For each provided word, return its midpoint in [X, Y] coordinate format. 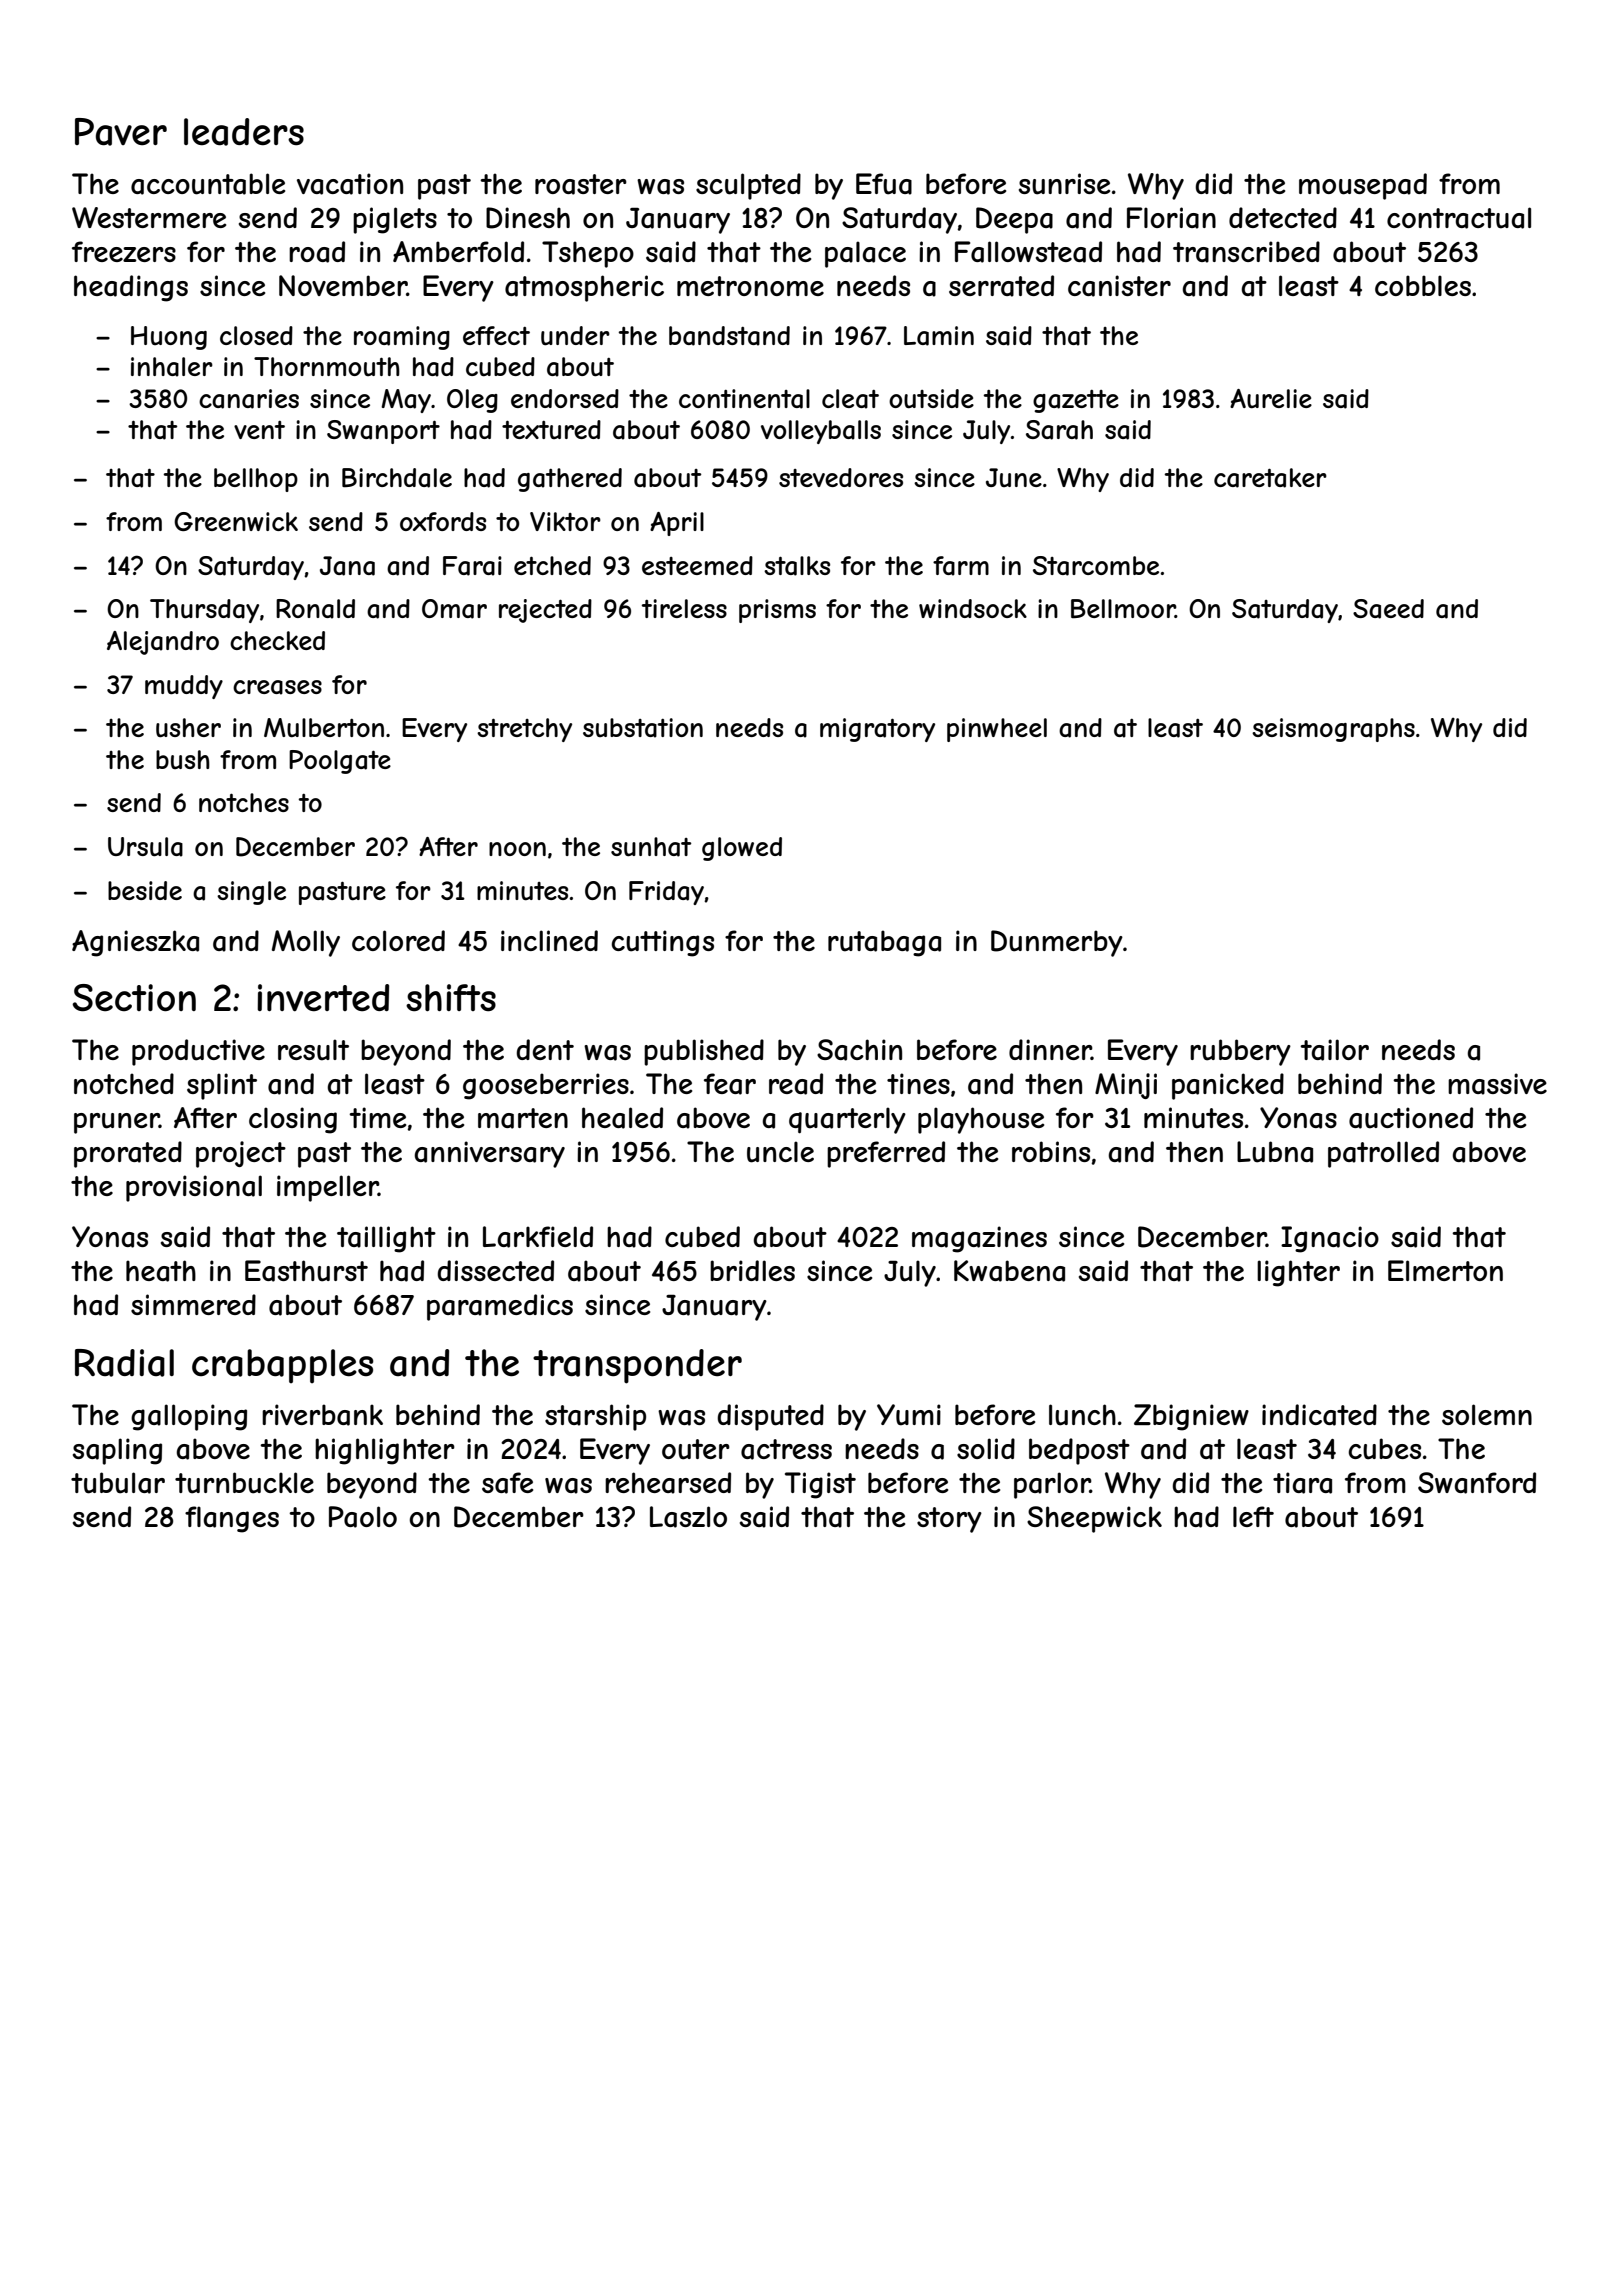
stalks [797, 566]
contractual [1459, 218]
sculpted [748, 186]
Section [134, 998]
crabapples [283, 1366]
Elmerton [1445, 1270]
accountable [208, 184]
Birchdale [397, 478]
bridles [752, 1270]
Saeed [1388, 609]
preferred [886, 1154]
